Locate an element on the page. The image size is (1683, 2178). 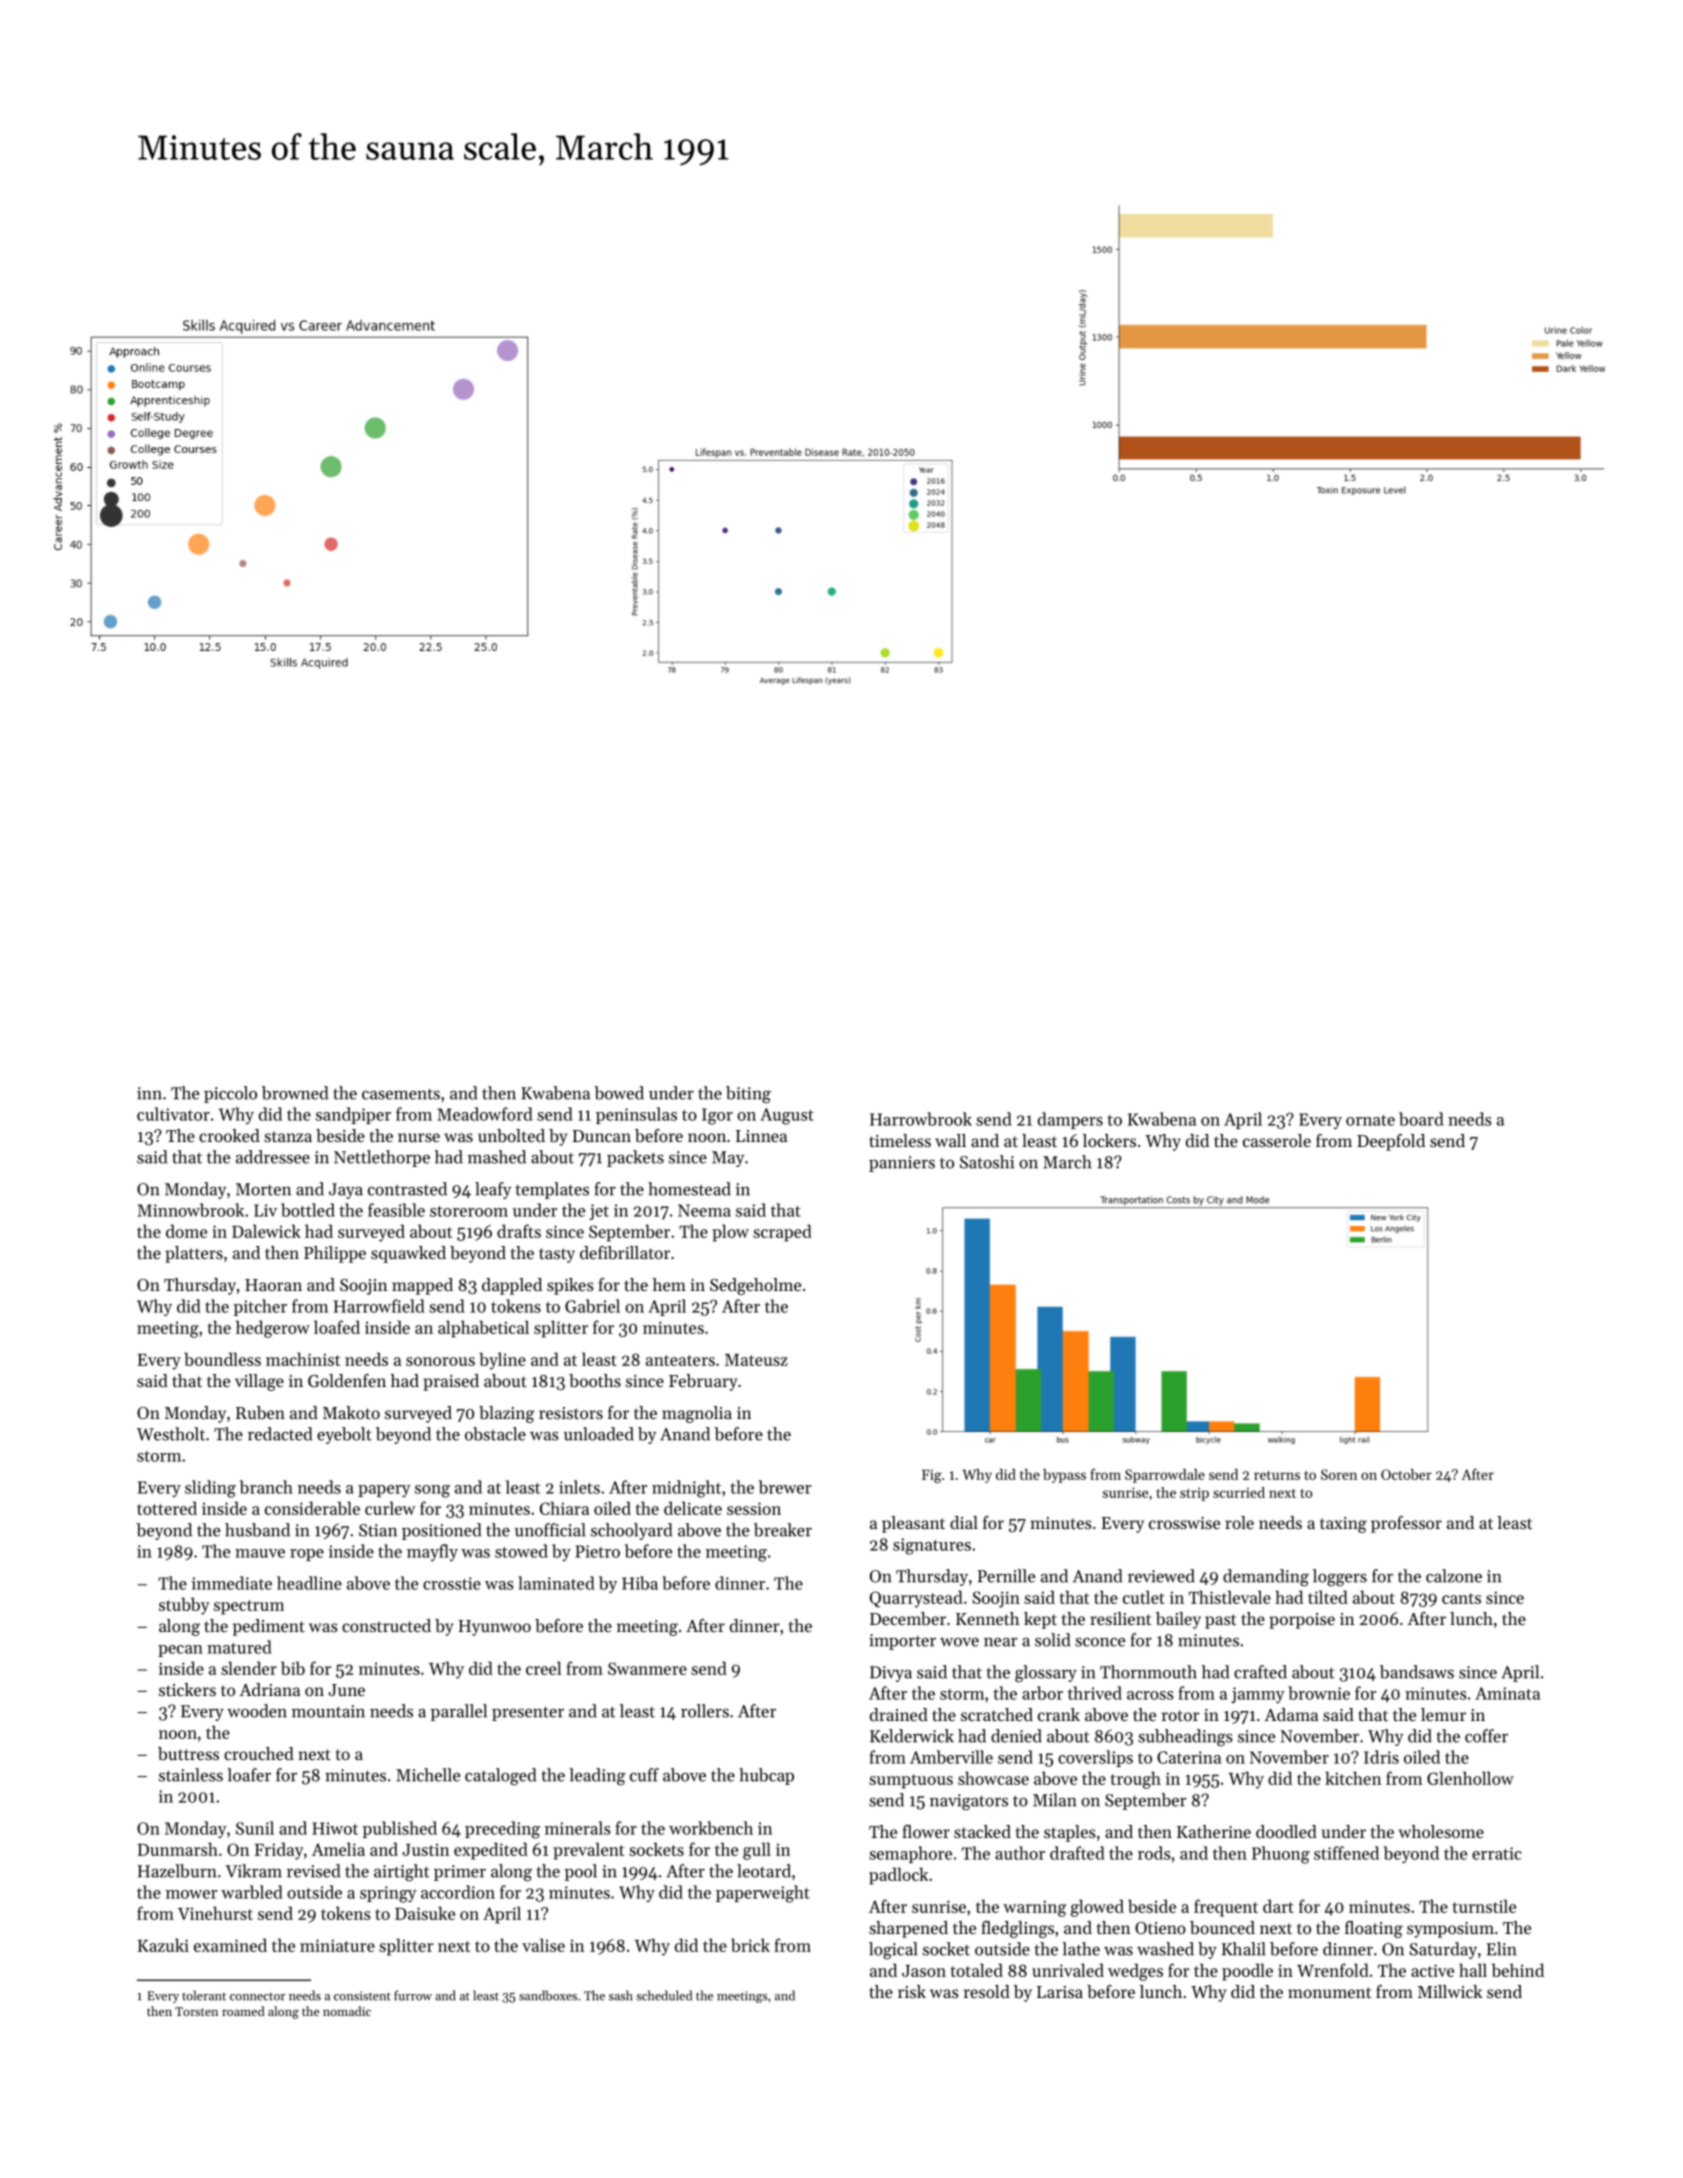
laminated is located at coordinates (556, 1583).
